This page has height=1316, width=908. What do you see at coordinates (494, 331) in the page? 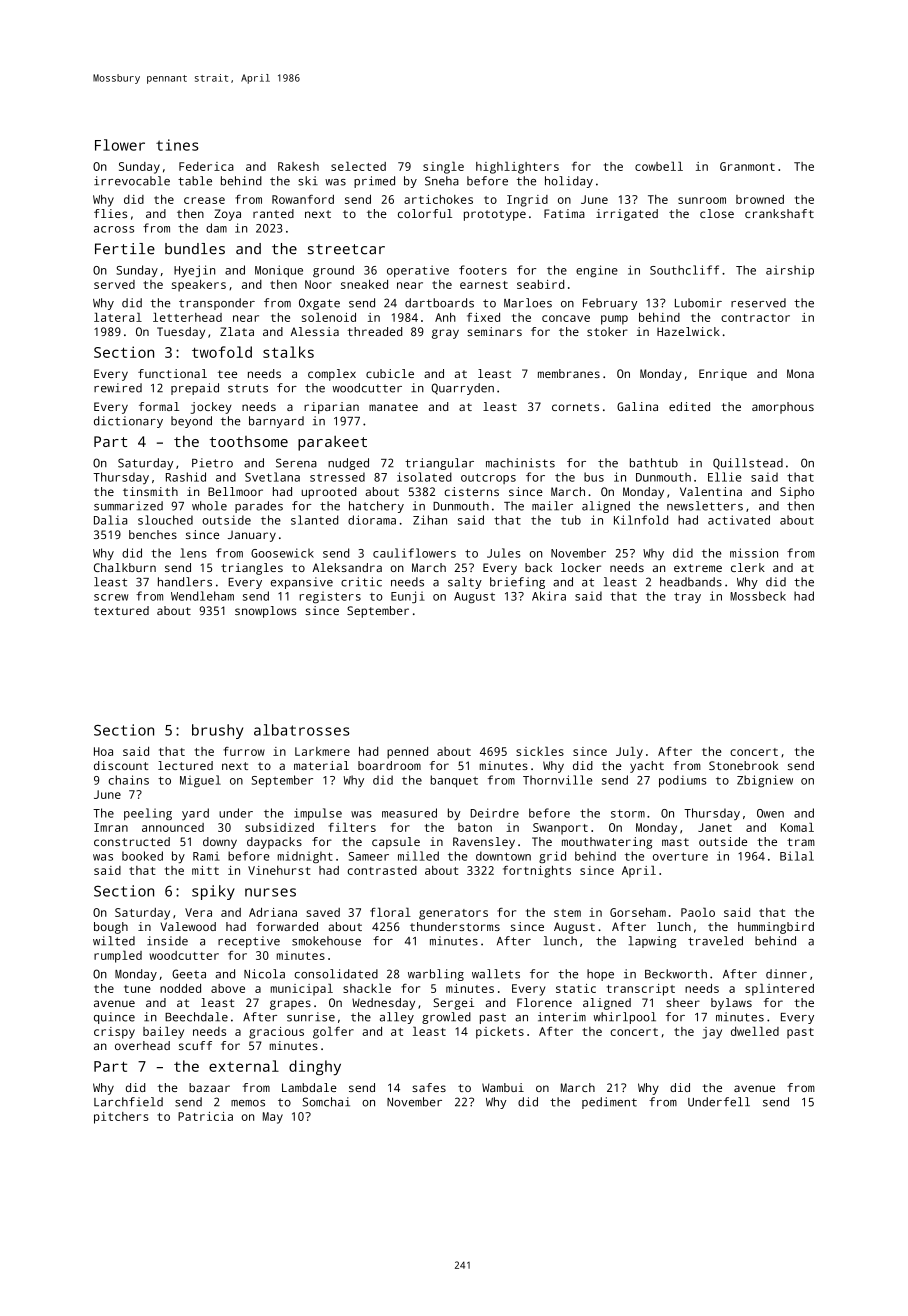
I see `seminars` at bounding box center [494, 331].
